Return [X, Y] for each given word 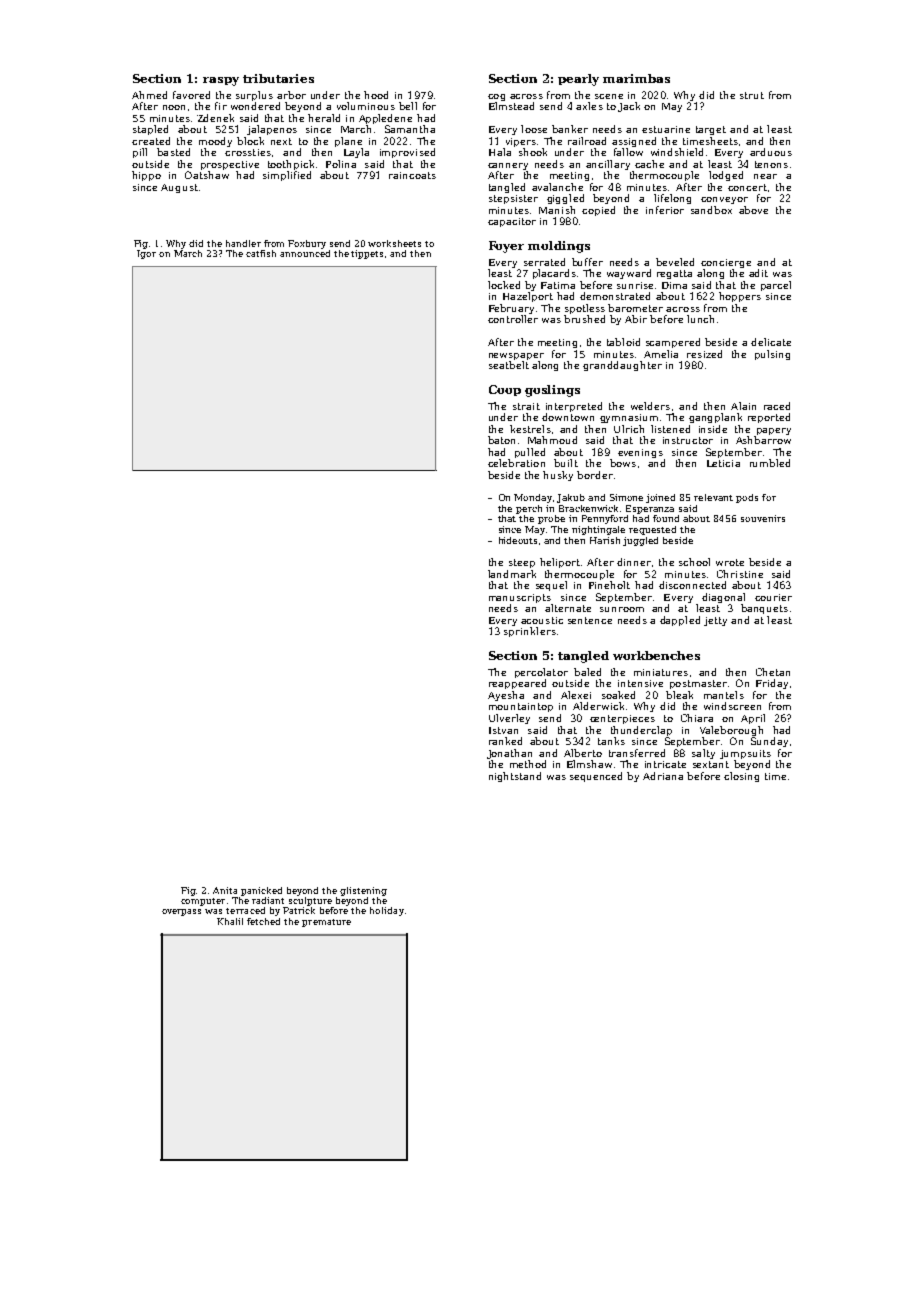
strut [752, 95]
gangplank [715, 418]
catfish [261, 253]
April [753, 719]
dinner [634, 562]
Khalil [230, 921]
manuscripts [520, 598]
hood [376, 95]
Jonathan [509, 754]
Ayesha [506, 696]
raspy [221, 81]
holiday [387, 911]
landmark [512, 574]
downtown [568, 417]
